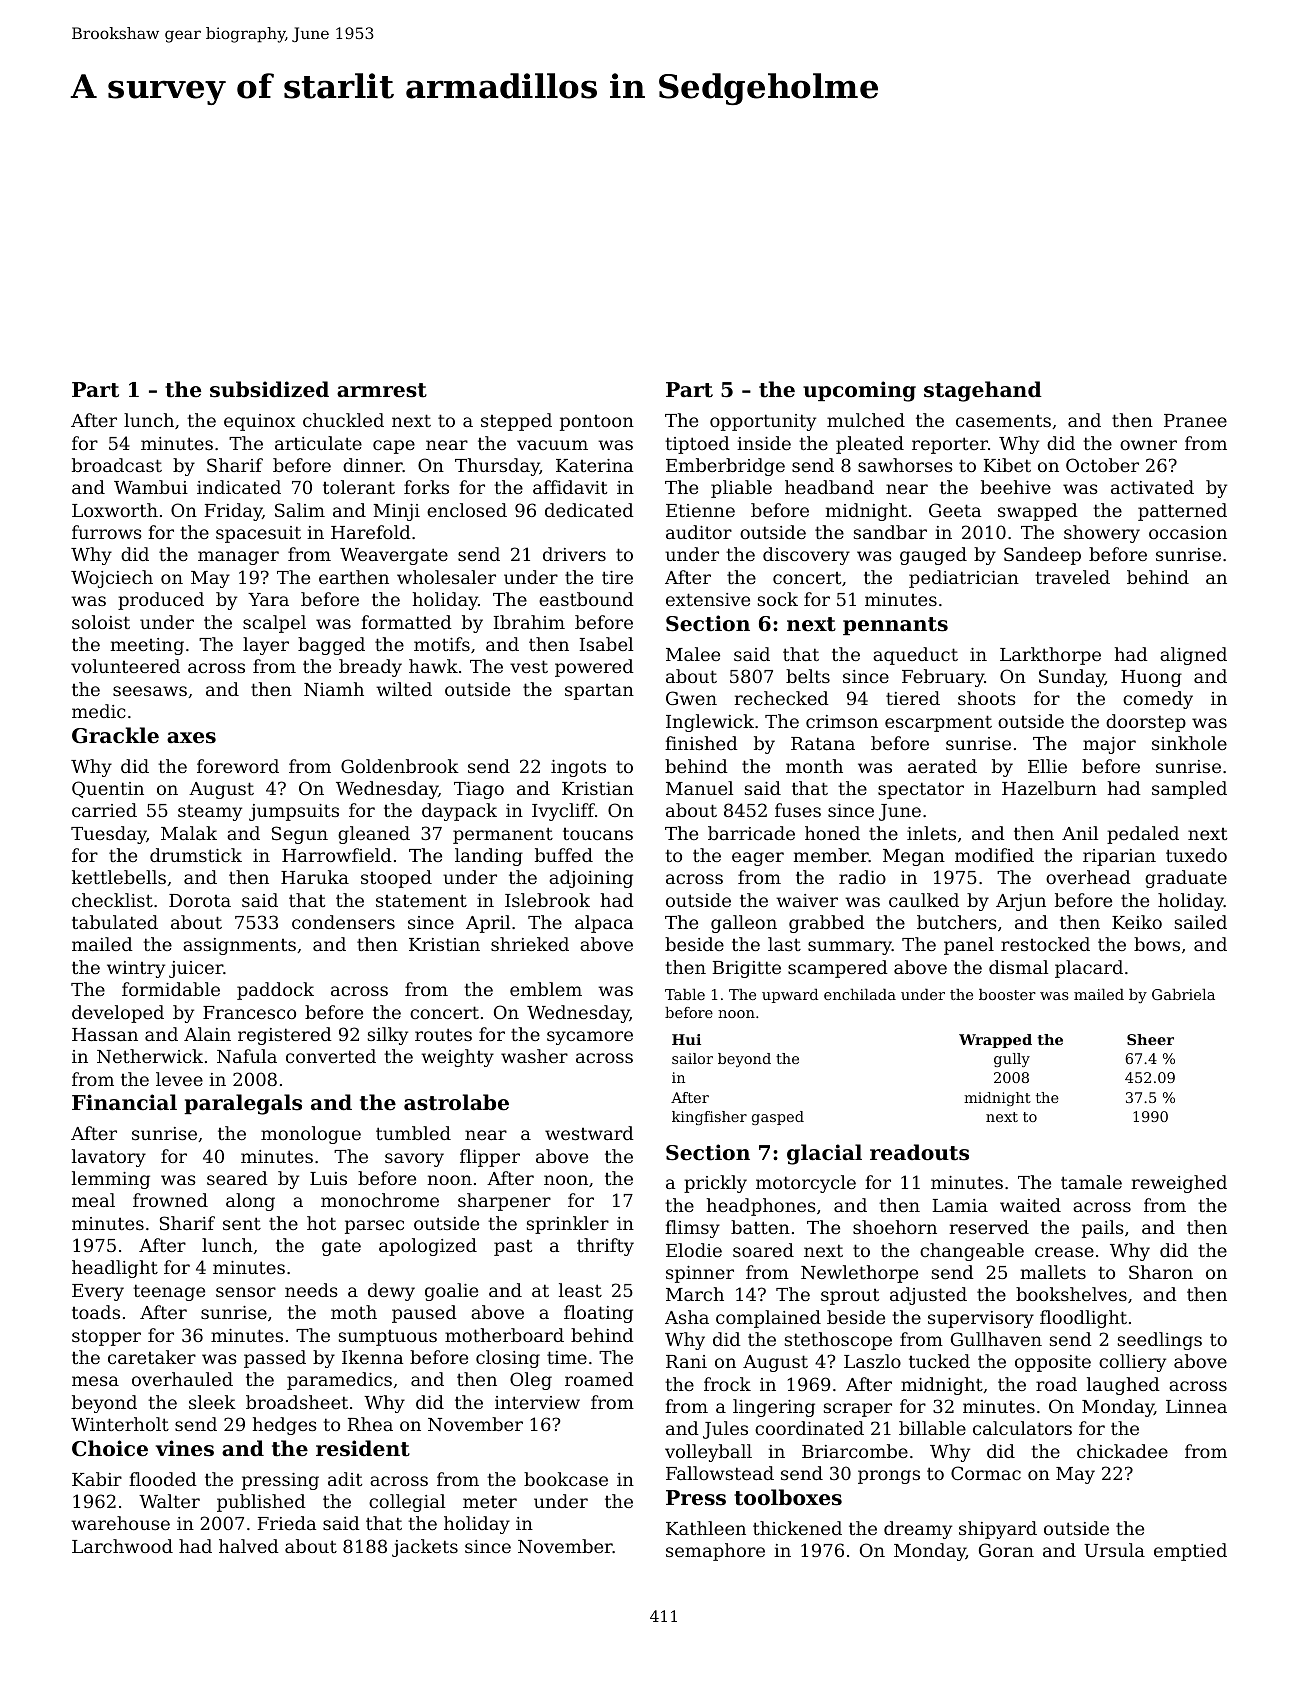  Describe the element at coordinates (1179, 1184) in the image. I see `reweighed` at that location.
